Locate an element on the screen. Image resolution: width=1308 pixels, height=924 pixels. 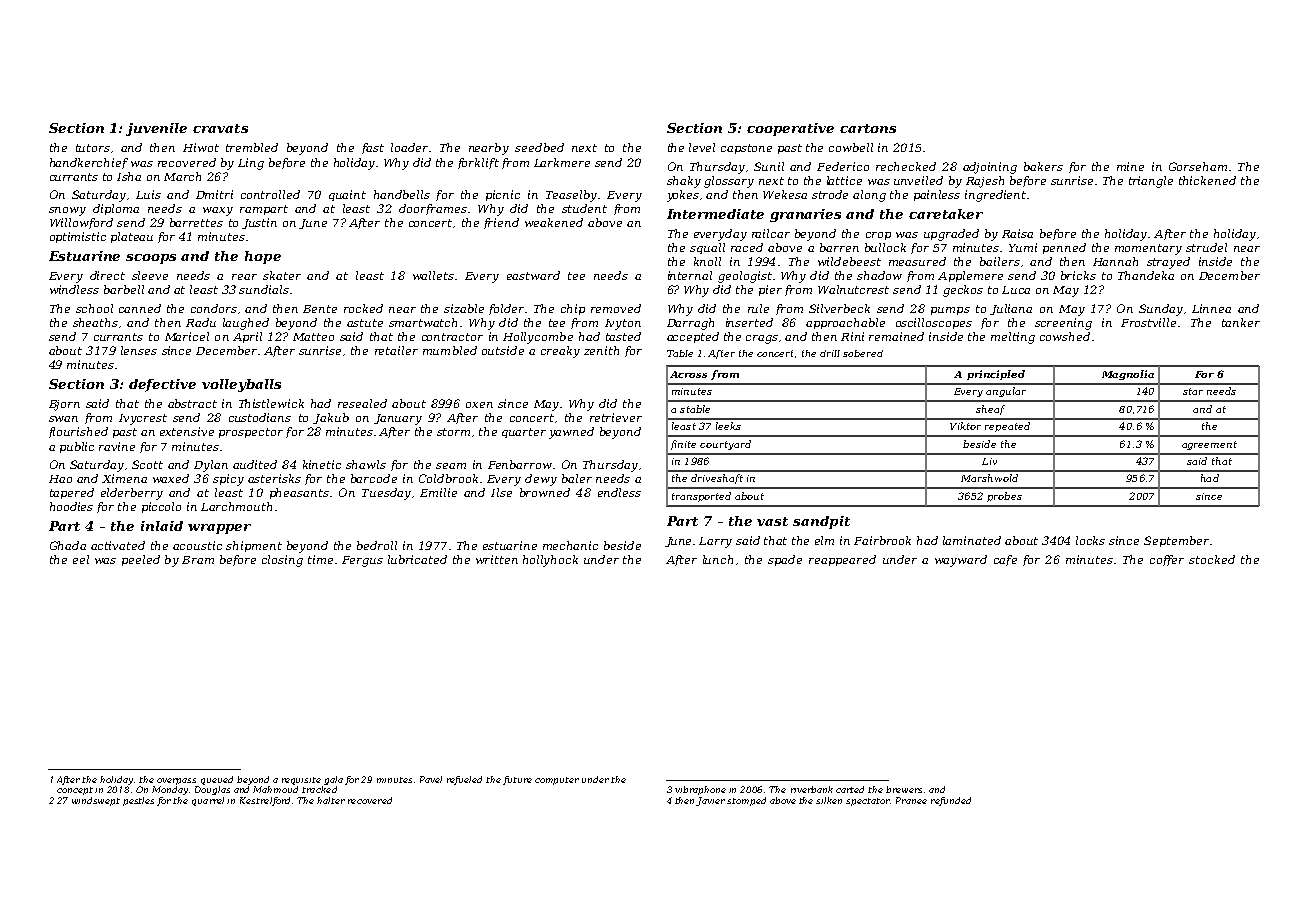
Gorseham is located at coordinates (1198, 166).
